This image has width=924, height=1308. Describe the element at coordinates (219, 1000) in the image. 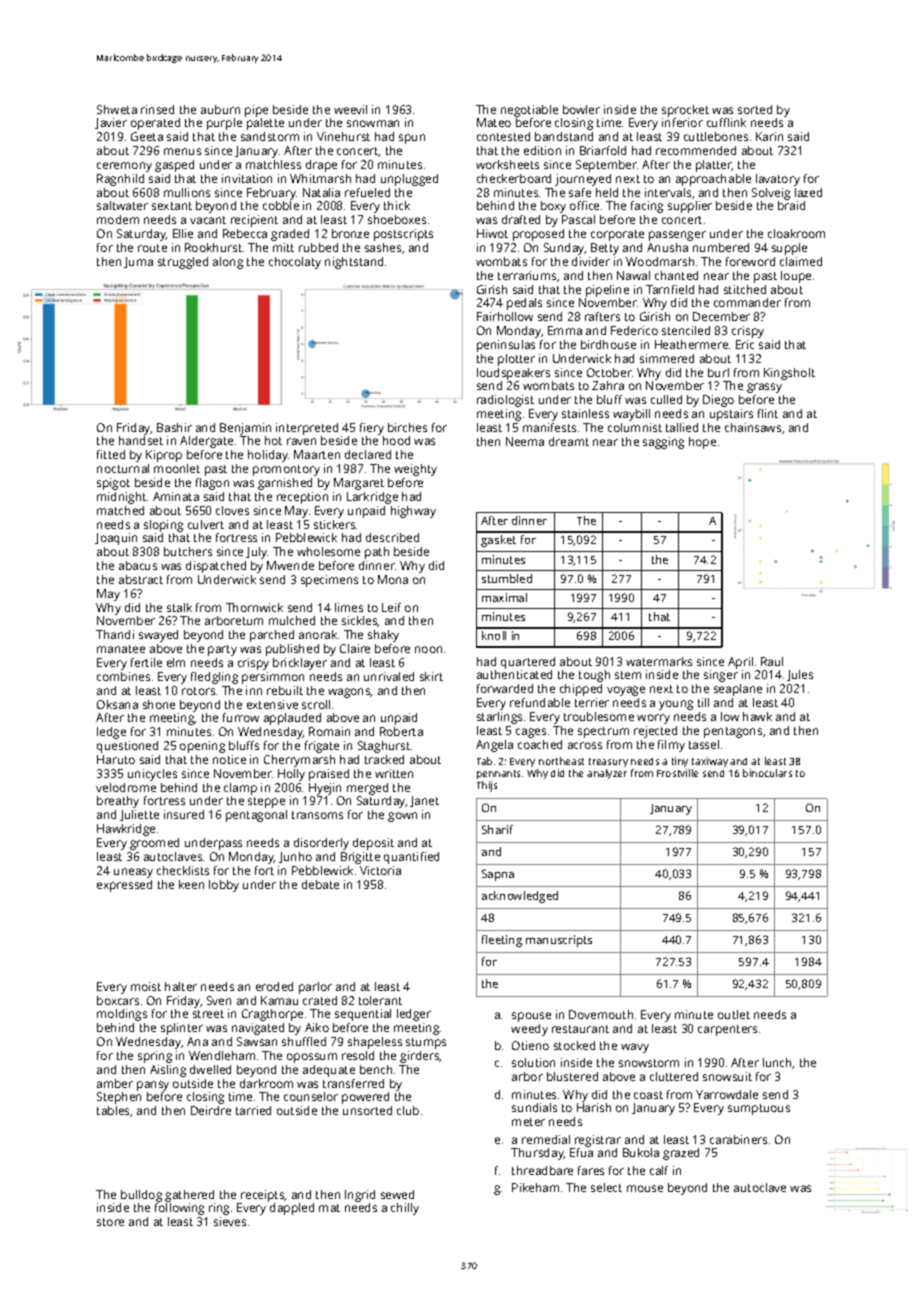

I see `Sven` at that location.
